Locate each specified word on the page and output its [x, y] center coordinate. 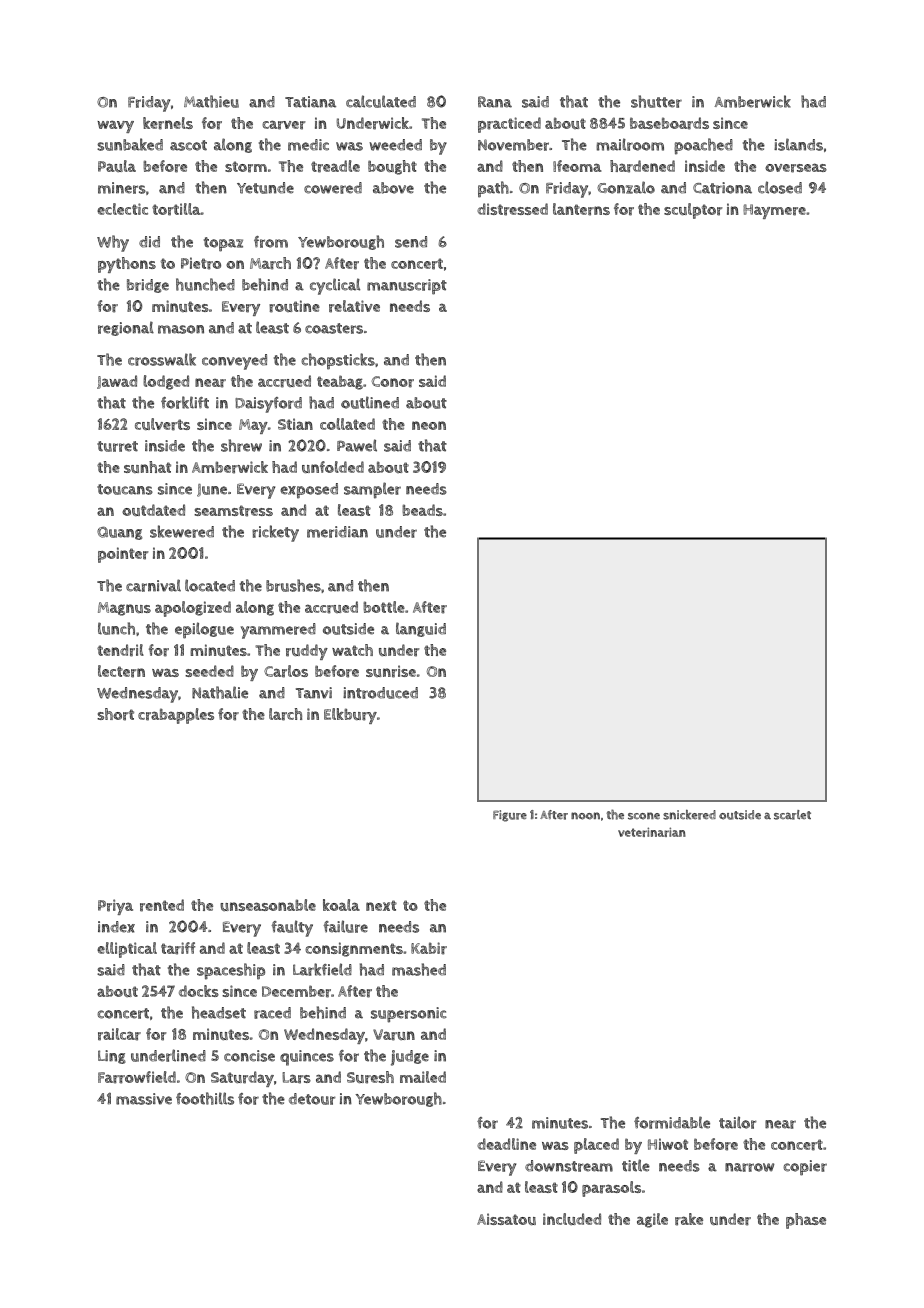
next [381, 905]
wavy [115, 126]
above [393, 188]
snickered [689, 815]
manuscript [407, 287]
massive [144, 1099]
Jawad [117, 382]
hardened [642, 166]
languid [421, 629]
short [115, 714]
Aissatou [506, 1219]
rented [162, 905]
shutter [656, 101]
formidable [672, 1122]
